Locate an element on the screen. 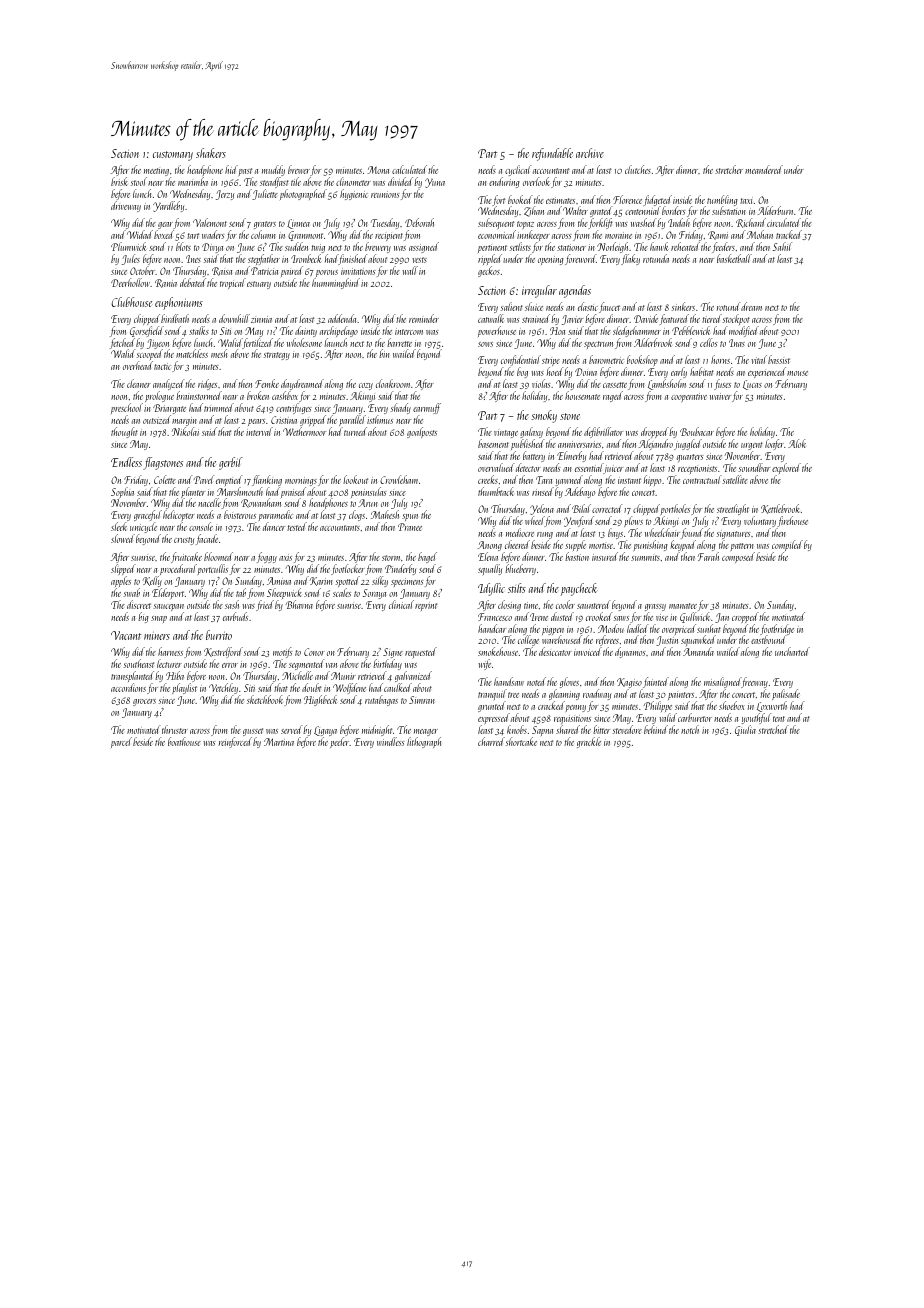  sketchbook is located at coordinates (265, 699).
